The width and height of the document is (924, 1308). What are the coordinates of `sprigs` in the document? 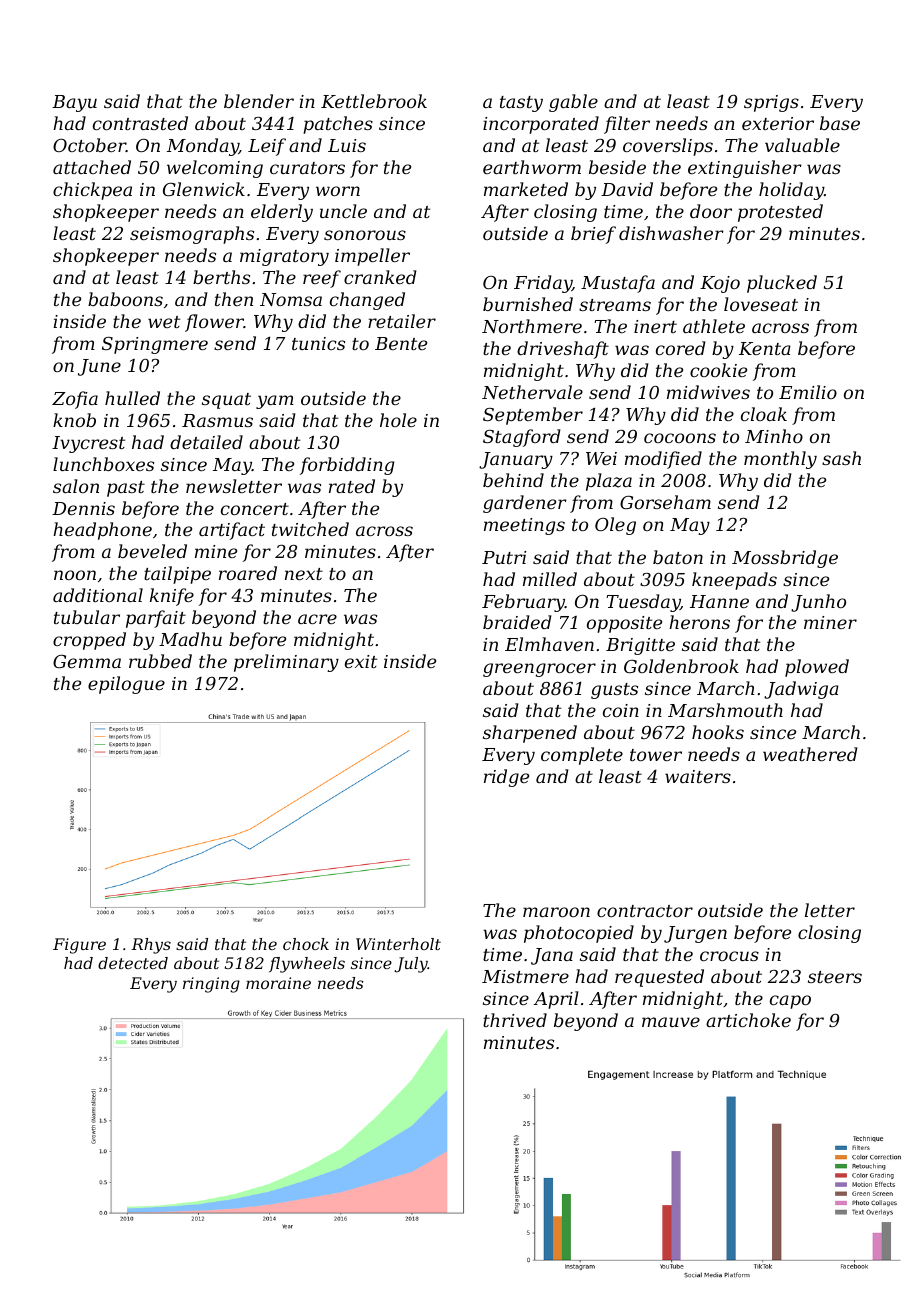 It's located at (771, 103).
